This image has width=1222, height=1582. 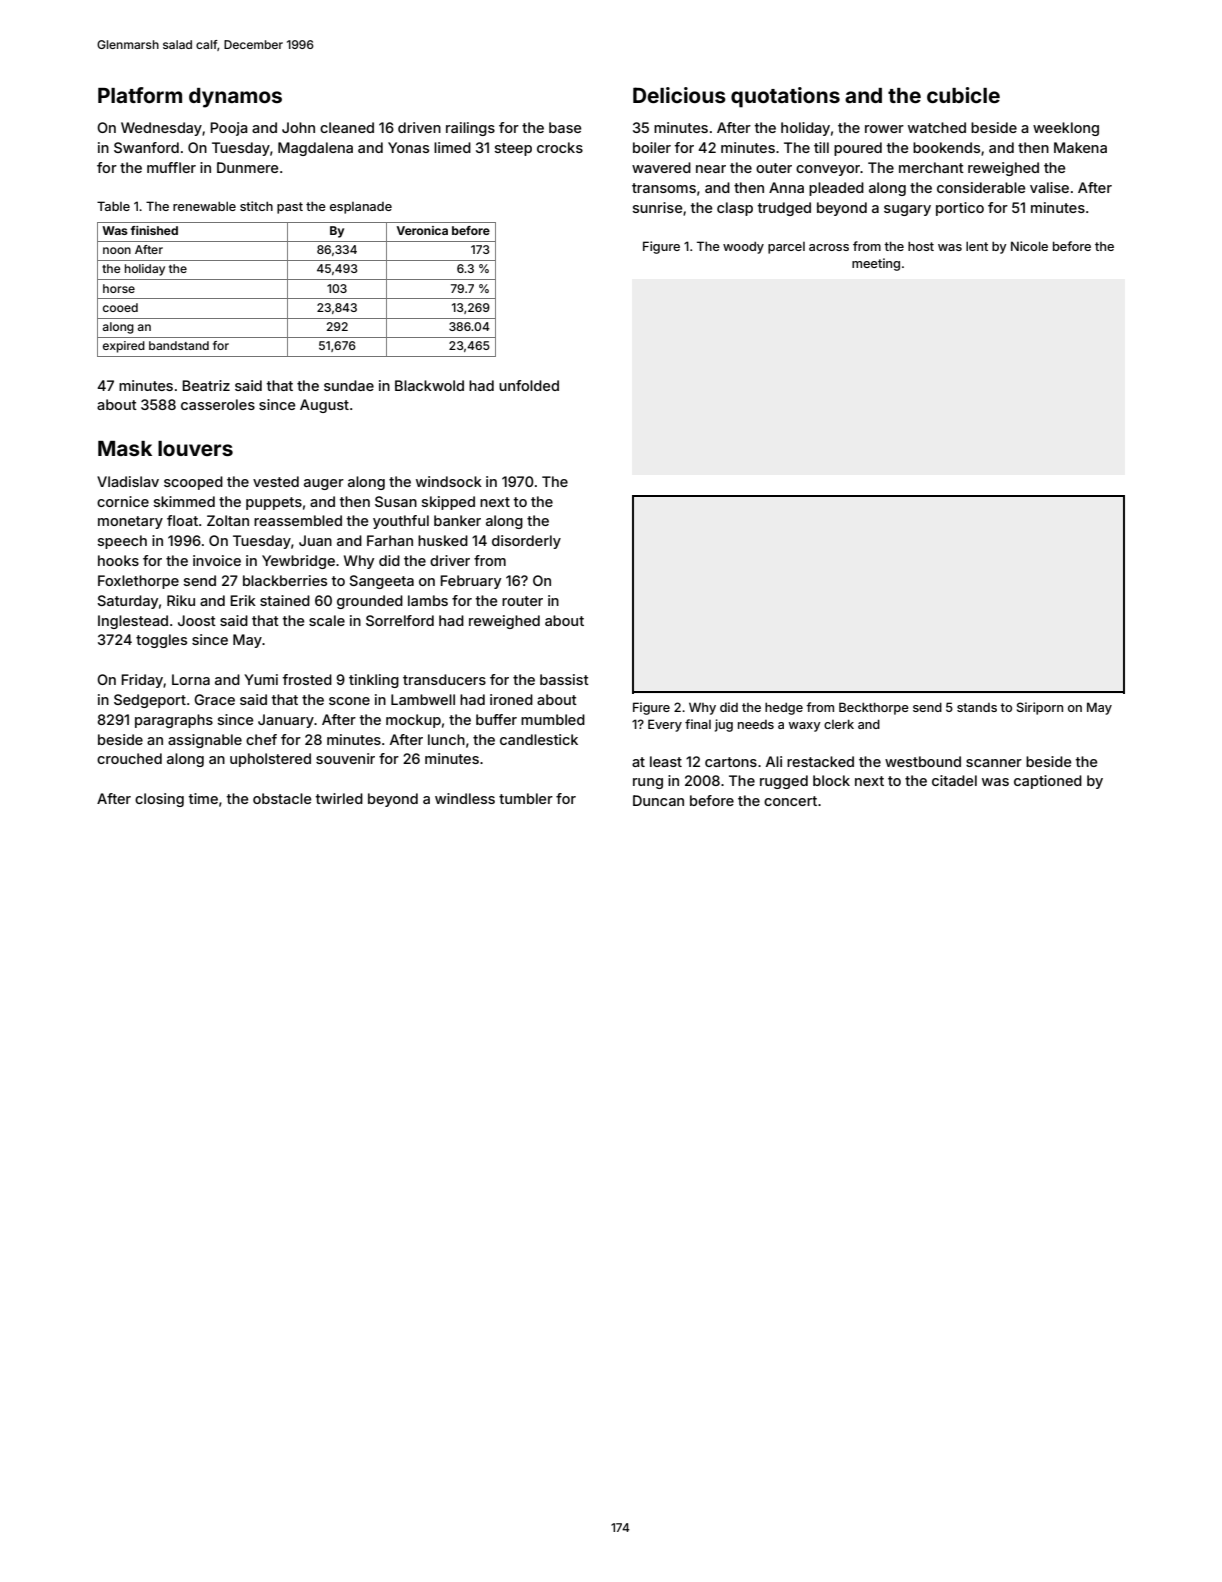 What do you see at coordinates (529, 385) in the image?
I see `unfolded` at bounding box center [529, 385].
